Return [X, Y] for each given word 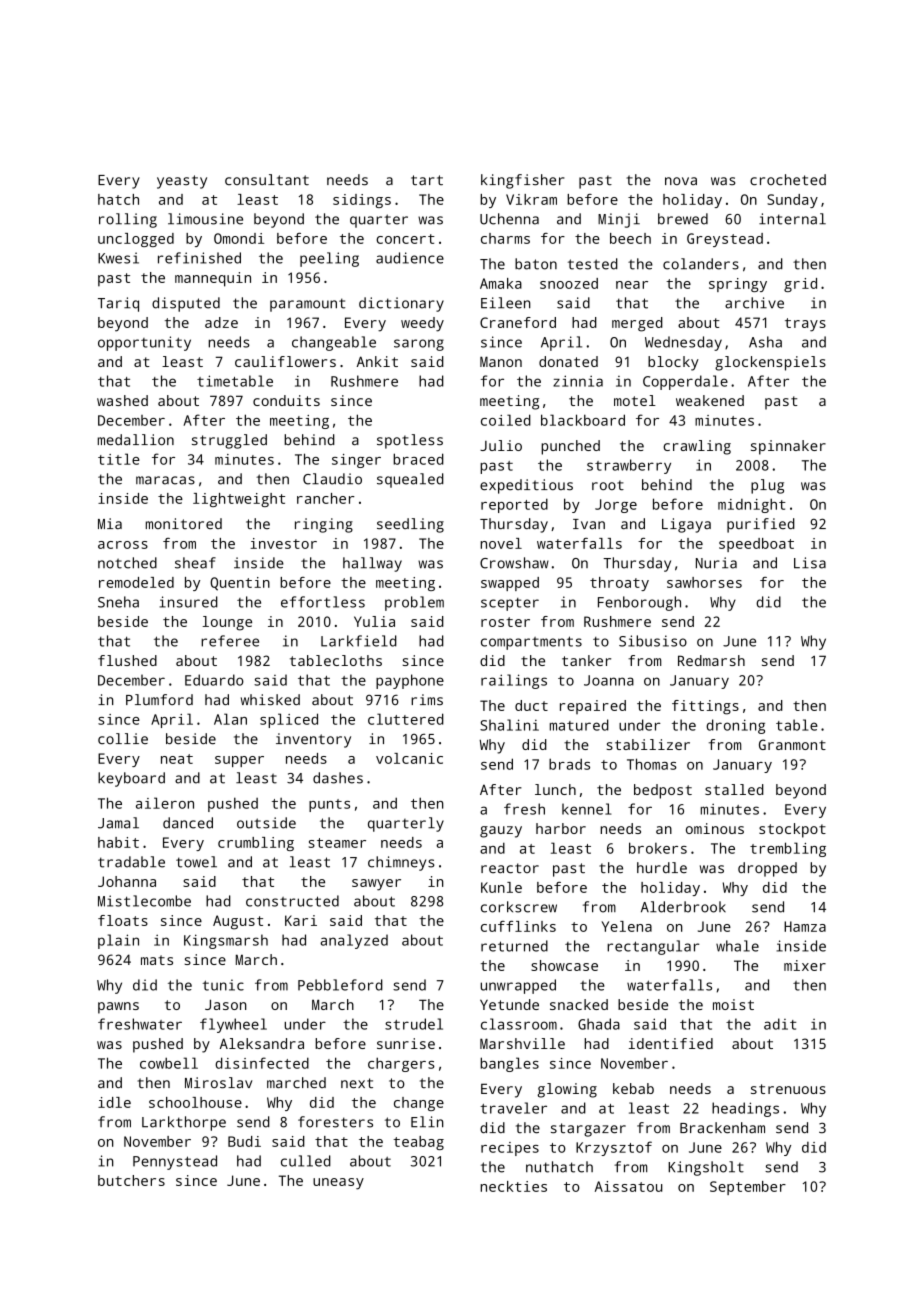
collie [123, 738]
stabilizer [648, 744]
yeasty [182, 182]
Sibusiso [653, 641]
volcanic [409, 758]
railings [514, 681]
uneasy [338, 1184]
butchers [131, 1180]
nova [681, 181]
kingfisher [522, 181]
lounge [227, 623]
